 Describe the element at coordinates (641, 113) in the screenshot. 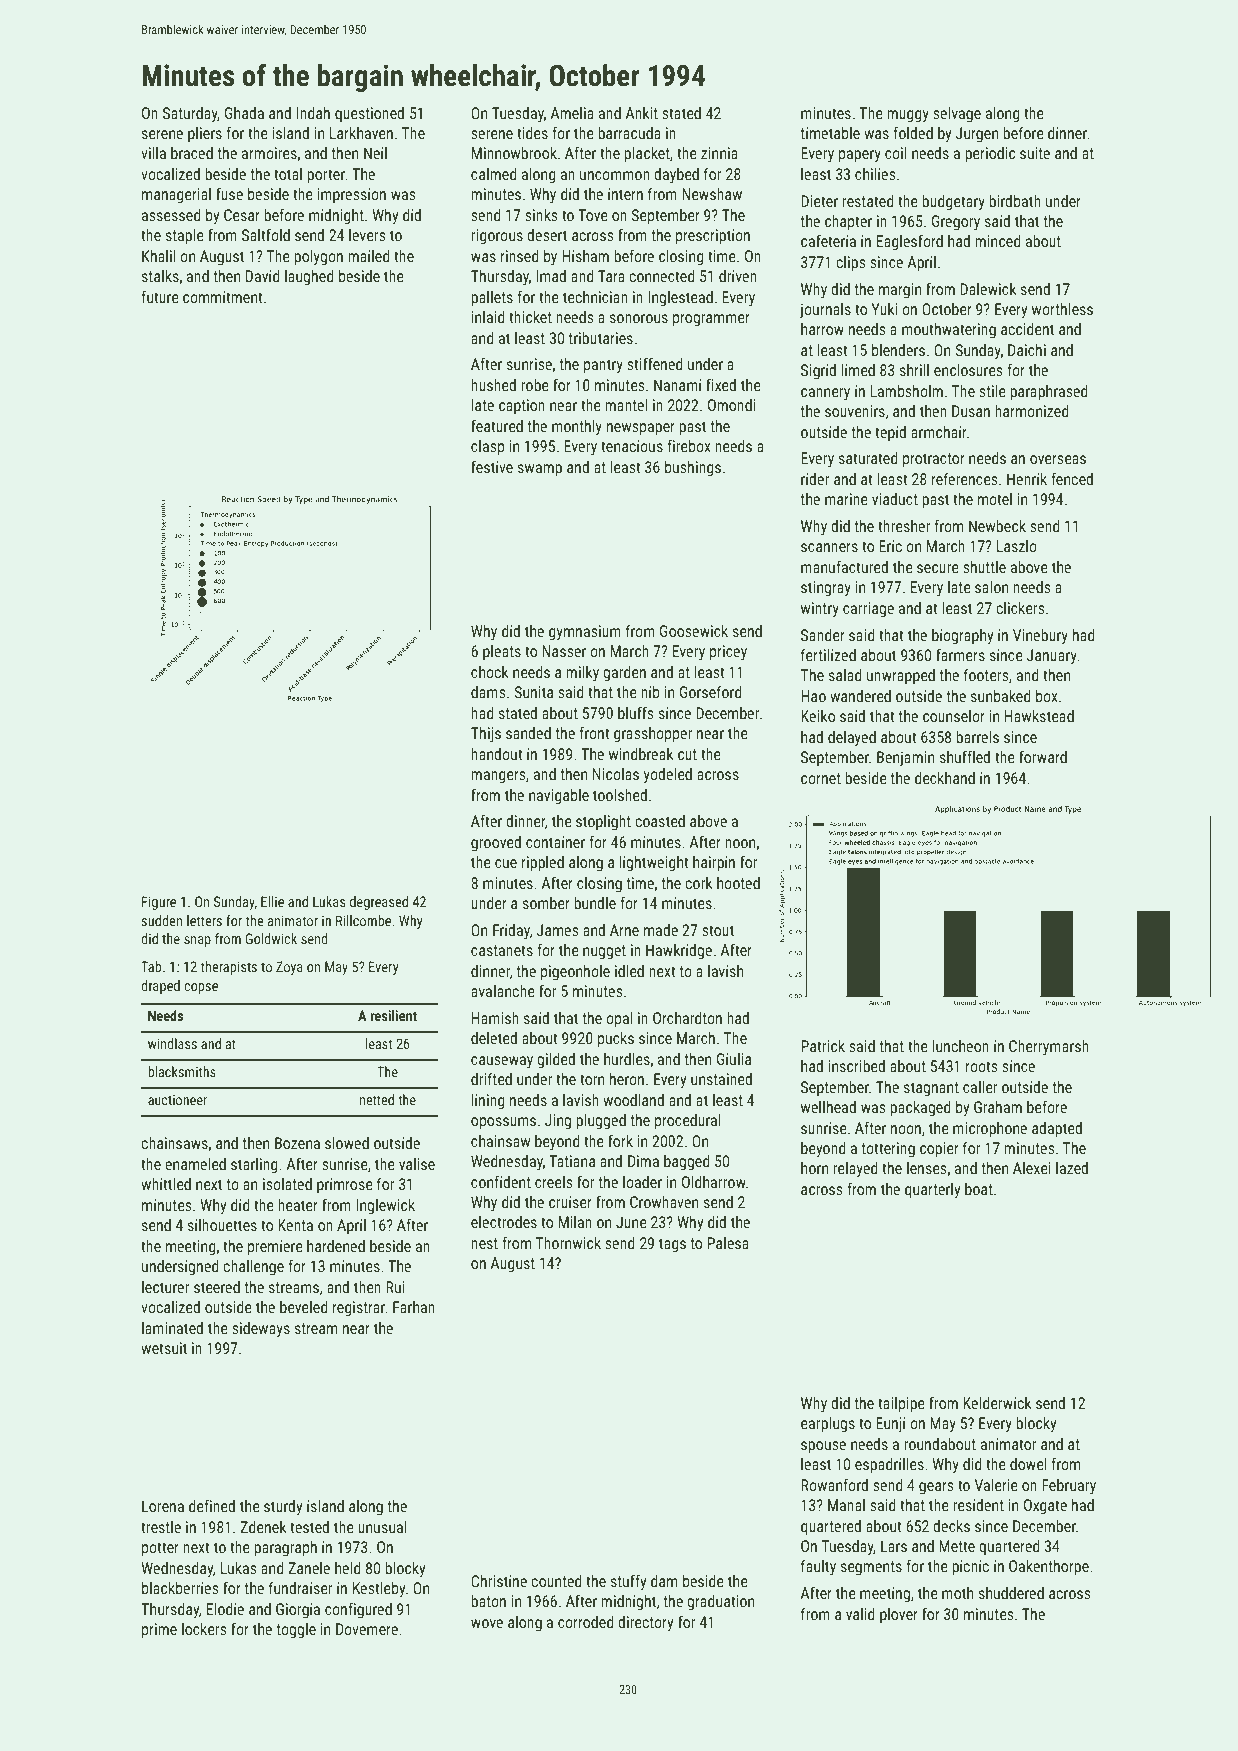

I see `Ankit` at that location.
